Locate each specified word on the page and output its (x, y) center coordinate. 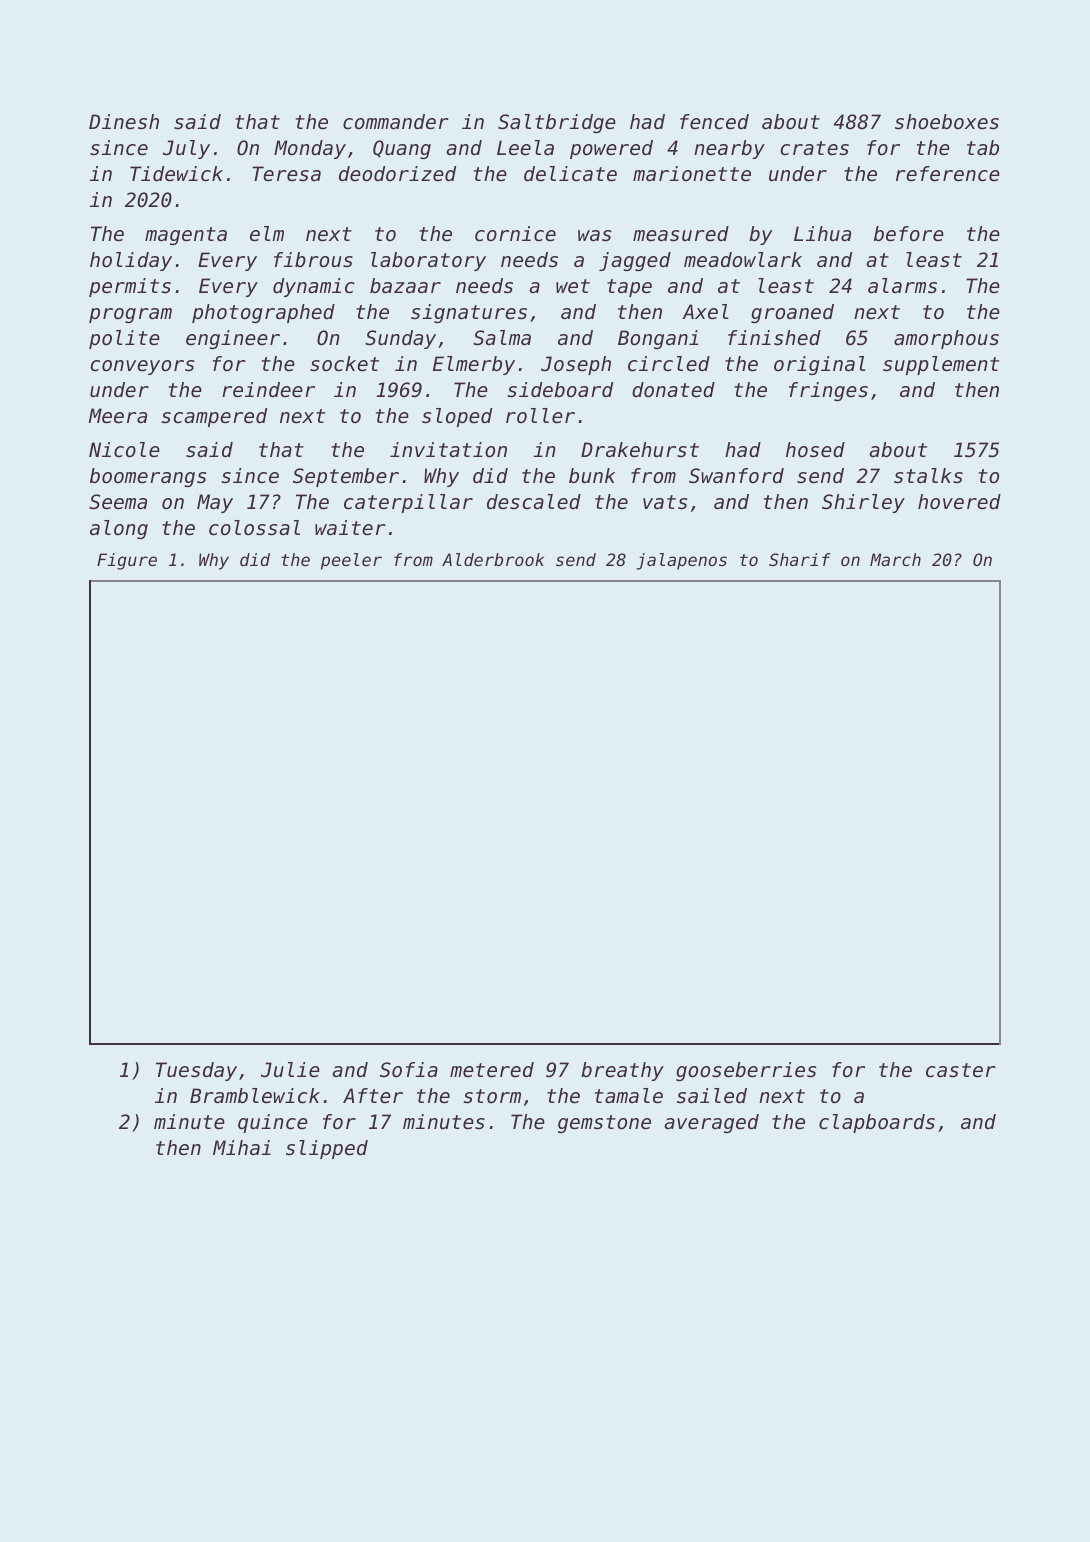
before (909, 234)
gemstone (604, 1124)
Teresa (286, 174)
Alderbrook (493, 559)
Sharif (799, 559)
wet (573, 286)
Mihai (242, 1147)
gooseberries (746, 1071)
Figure (127, 561)
